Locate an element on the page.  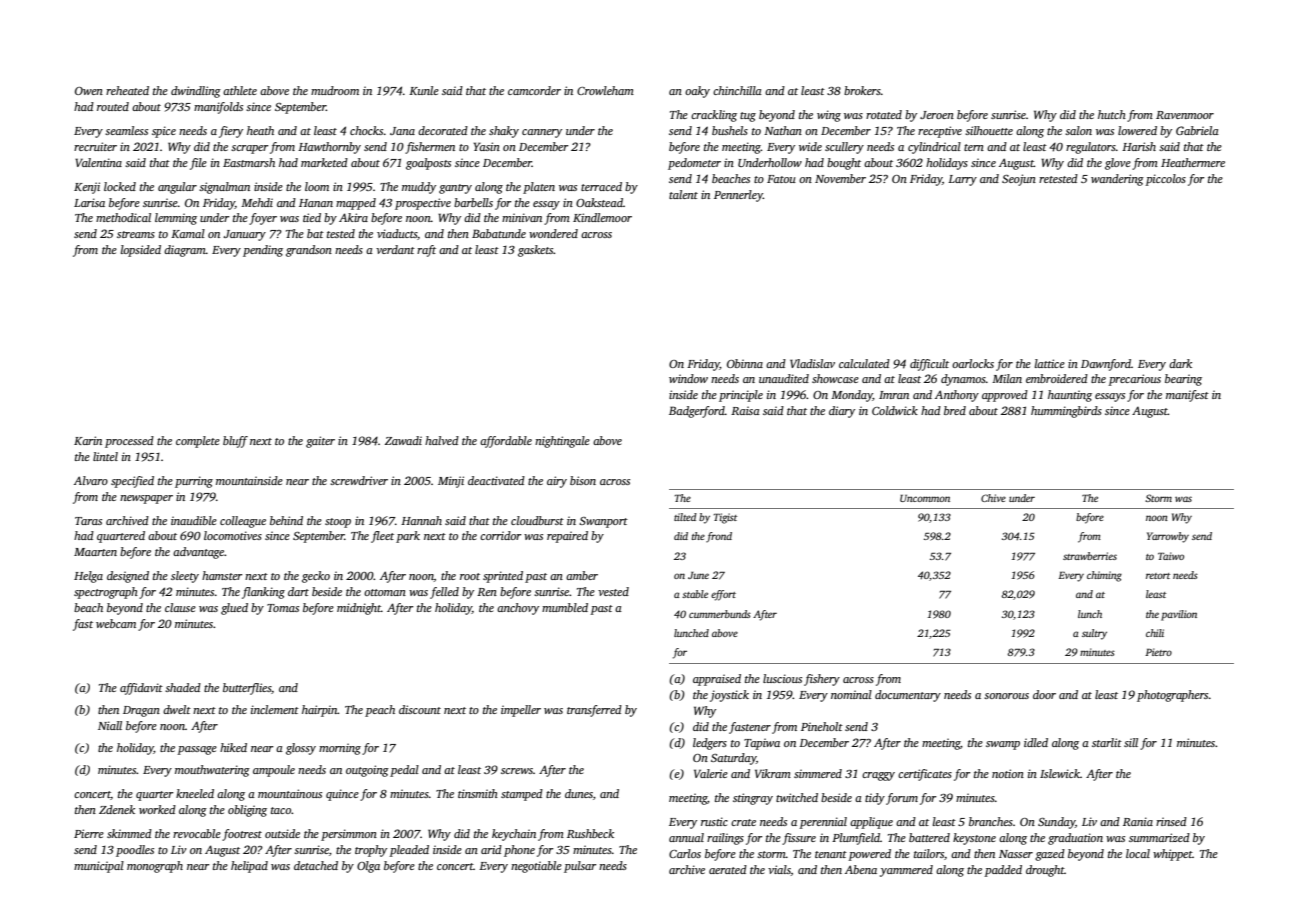
sleety is located at coordinates (185, 577).
